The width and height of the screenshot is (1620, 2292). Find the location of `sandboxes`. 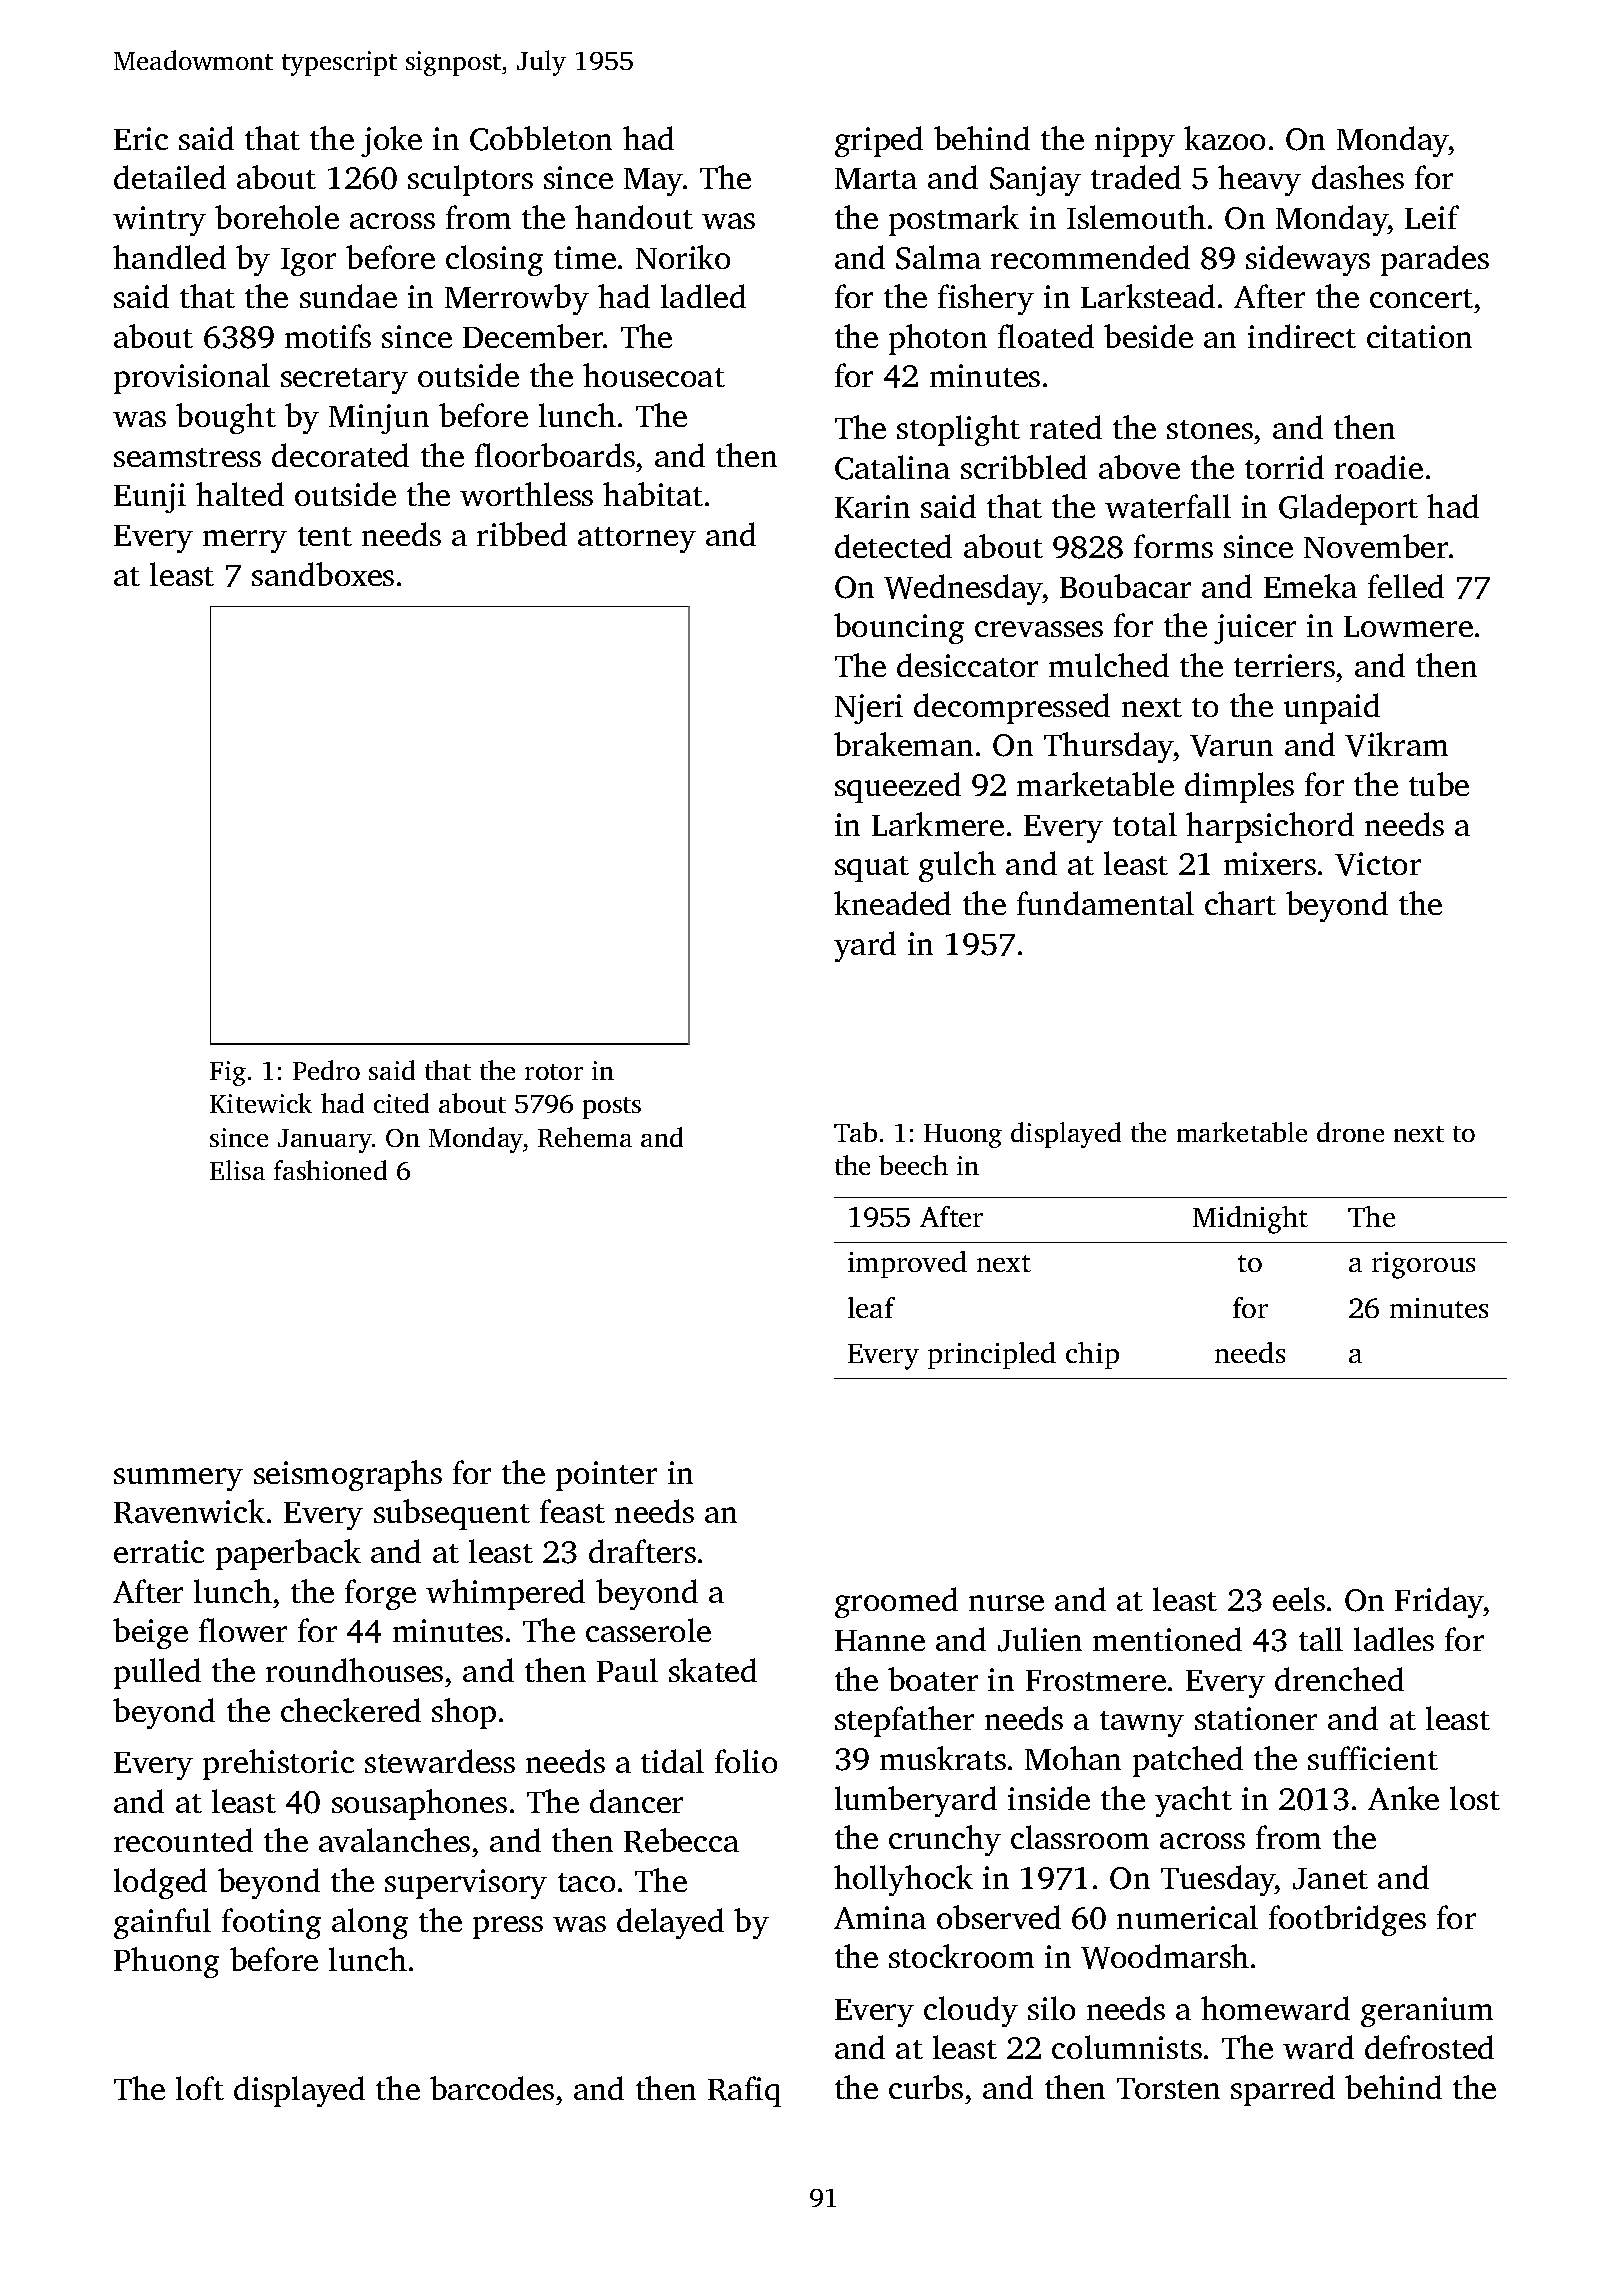

sandboxes is located at coordinates (323, 574).
